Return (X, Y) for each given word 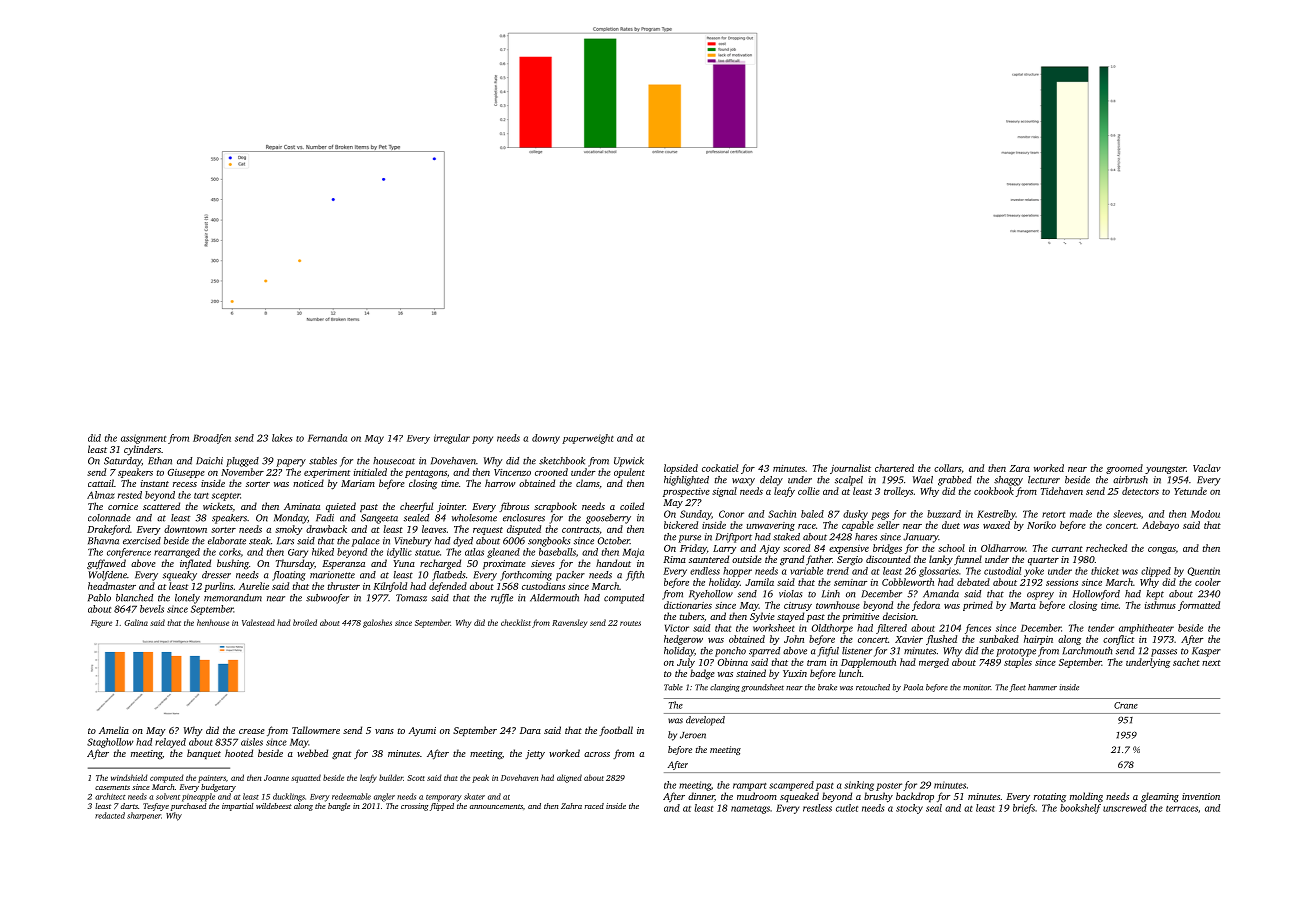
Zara (1019, 468)
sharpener (144, 816)
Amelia (114, 730)
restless (817, 808)
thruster (344, 586)
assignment (143, 439)
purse (689, 539)
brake (827, 687)
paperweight (588, 439)
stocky (909, 809)
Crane (1126, 705)
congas (1162, 550)
